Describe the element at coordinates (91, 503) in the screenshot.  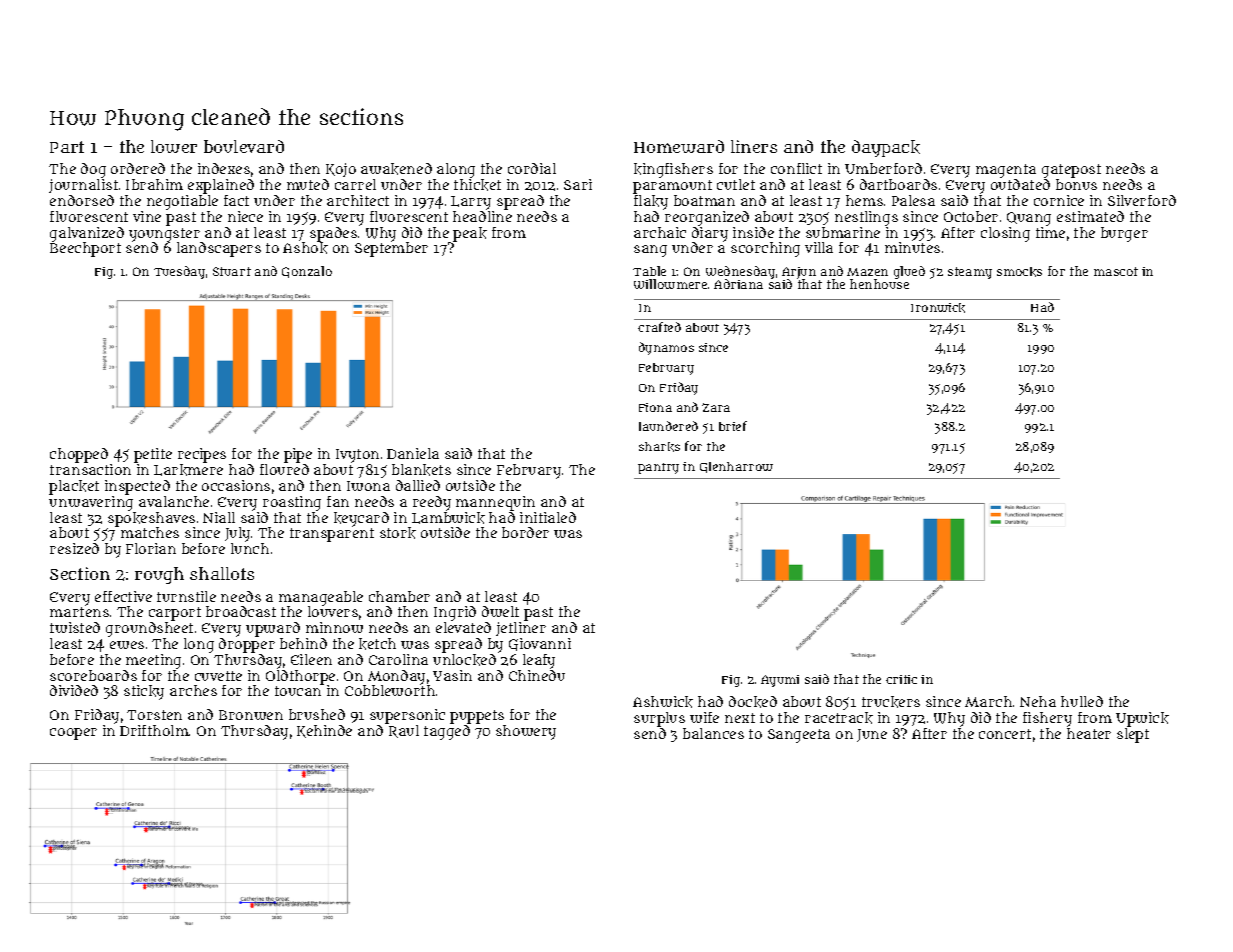
I see `unwavering` at that location.
